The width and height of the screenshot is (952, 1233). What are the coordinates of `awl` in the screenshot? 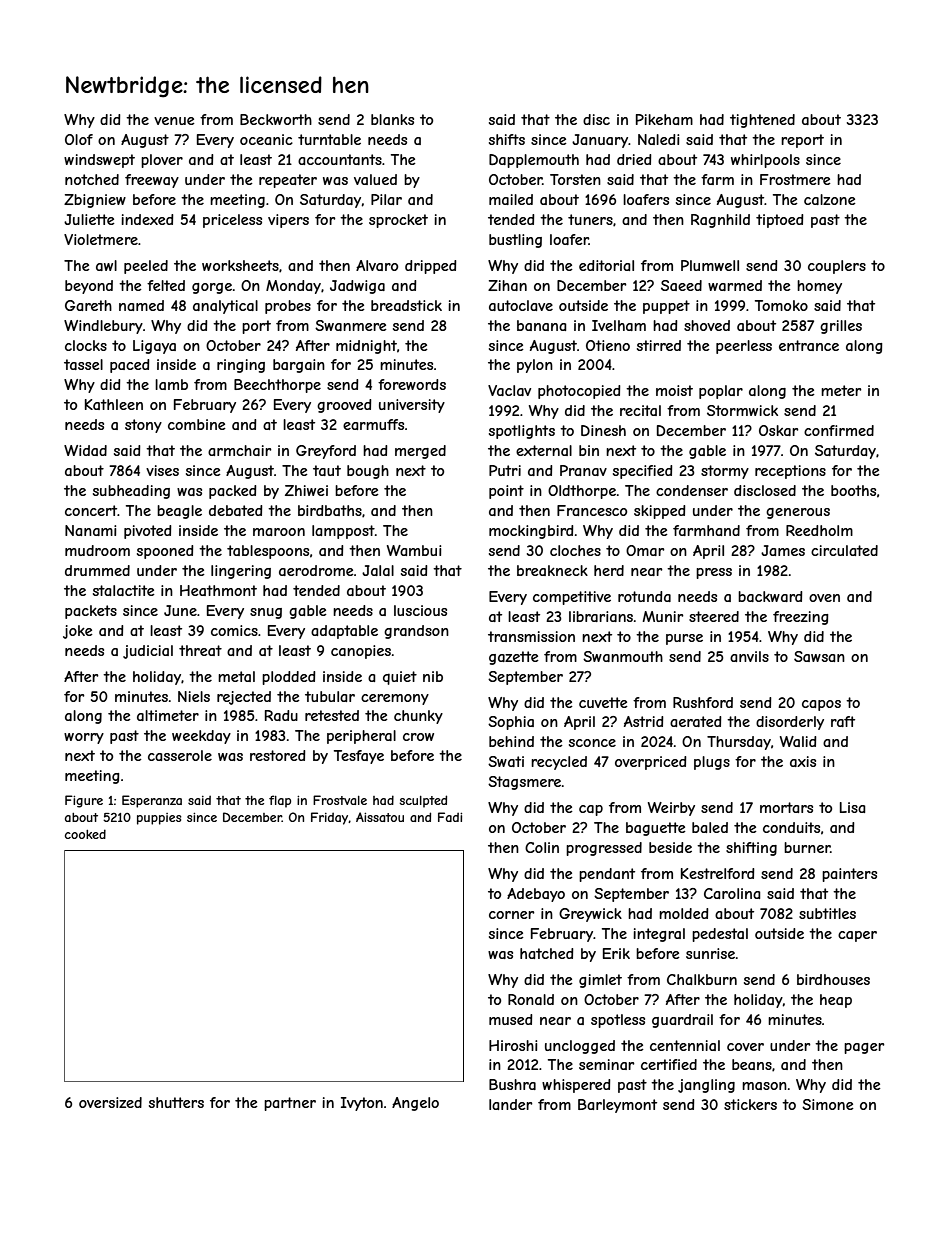 It's located at (106, 265).
